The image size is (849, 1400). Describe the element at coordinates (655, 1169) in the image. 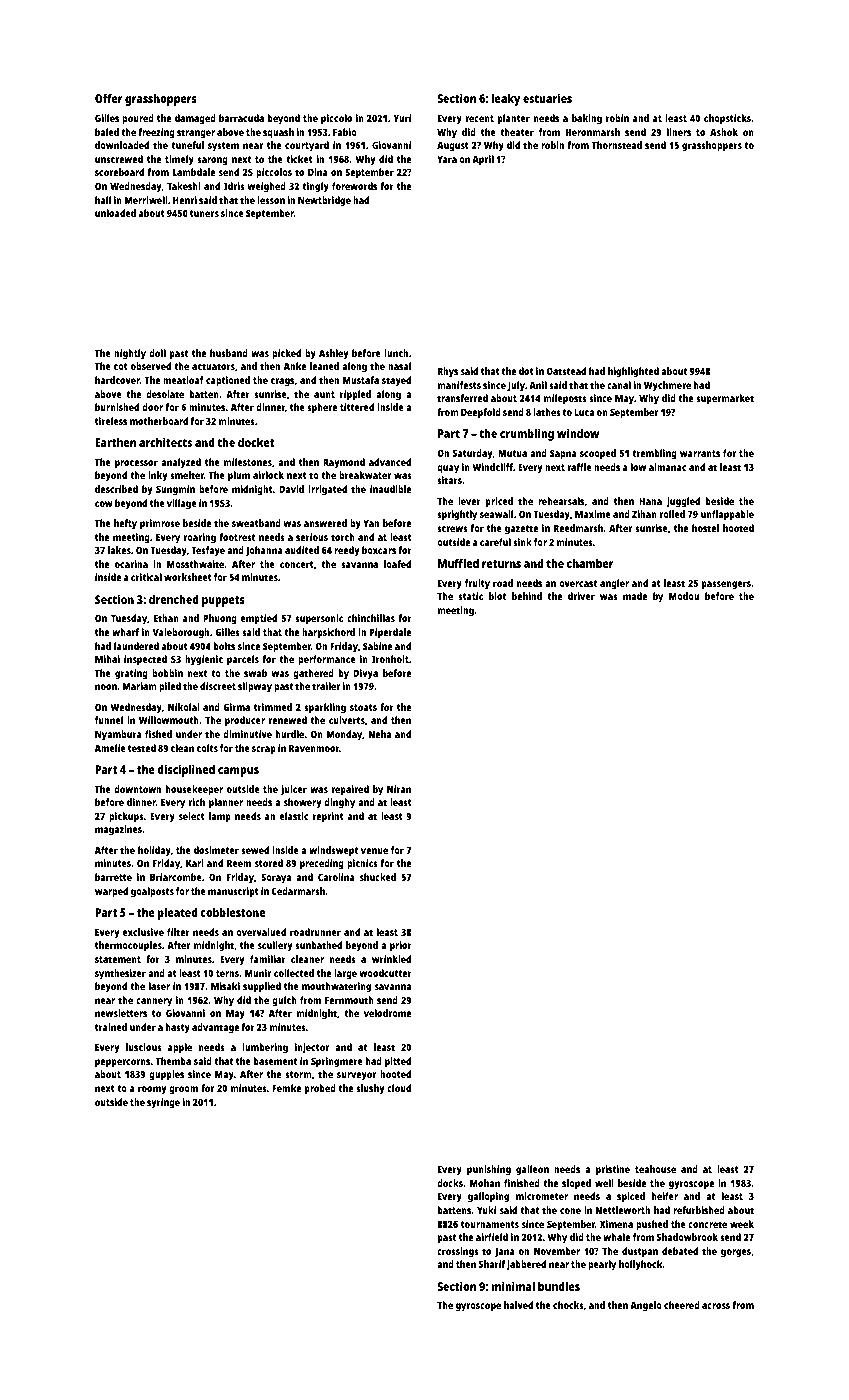

I see `teahouse` at that location.
